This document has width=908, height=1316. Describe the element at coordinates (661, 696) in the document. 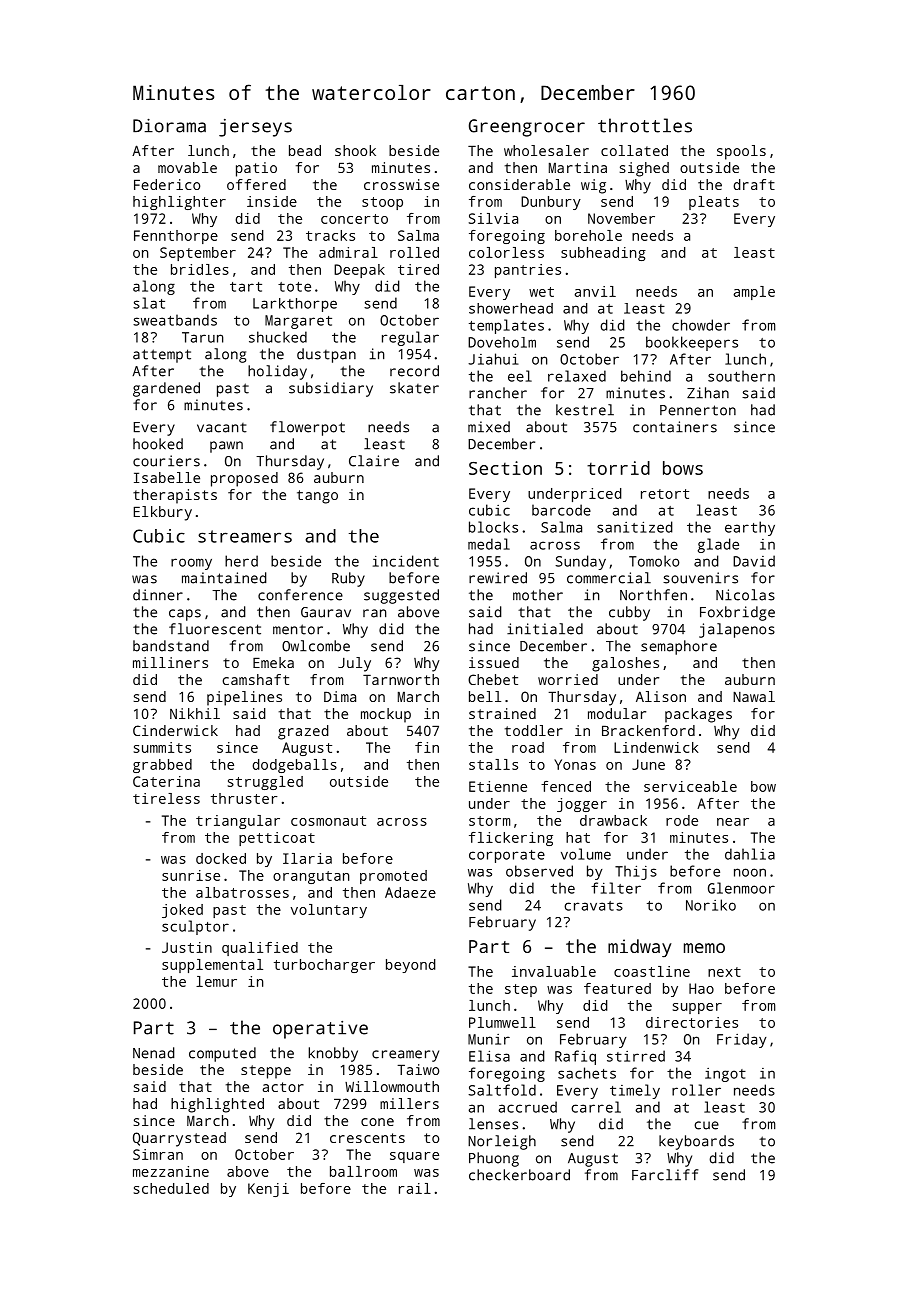

I see `Alison` at that location.
